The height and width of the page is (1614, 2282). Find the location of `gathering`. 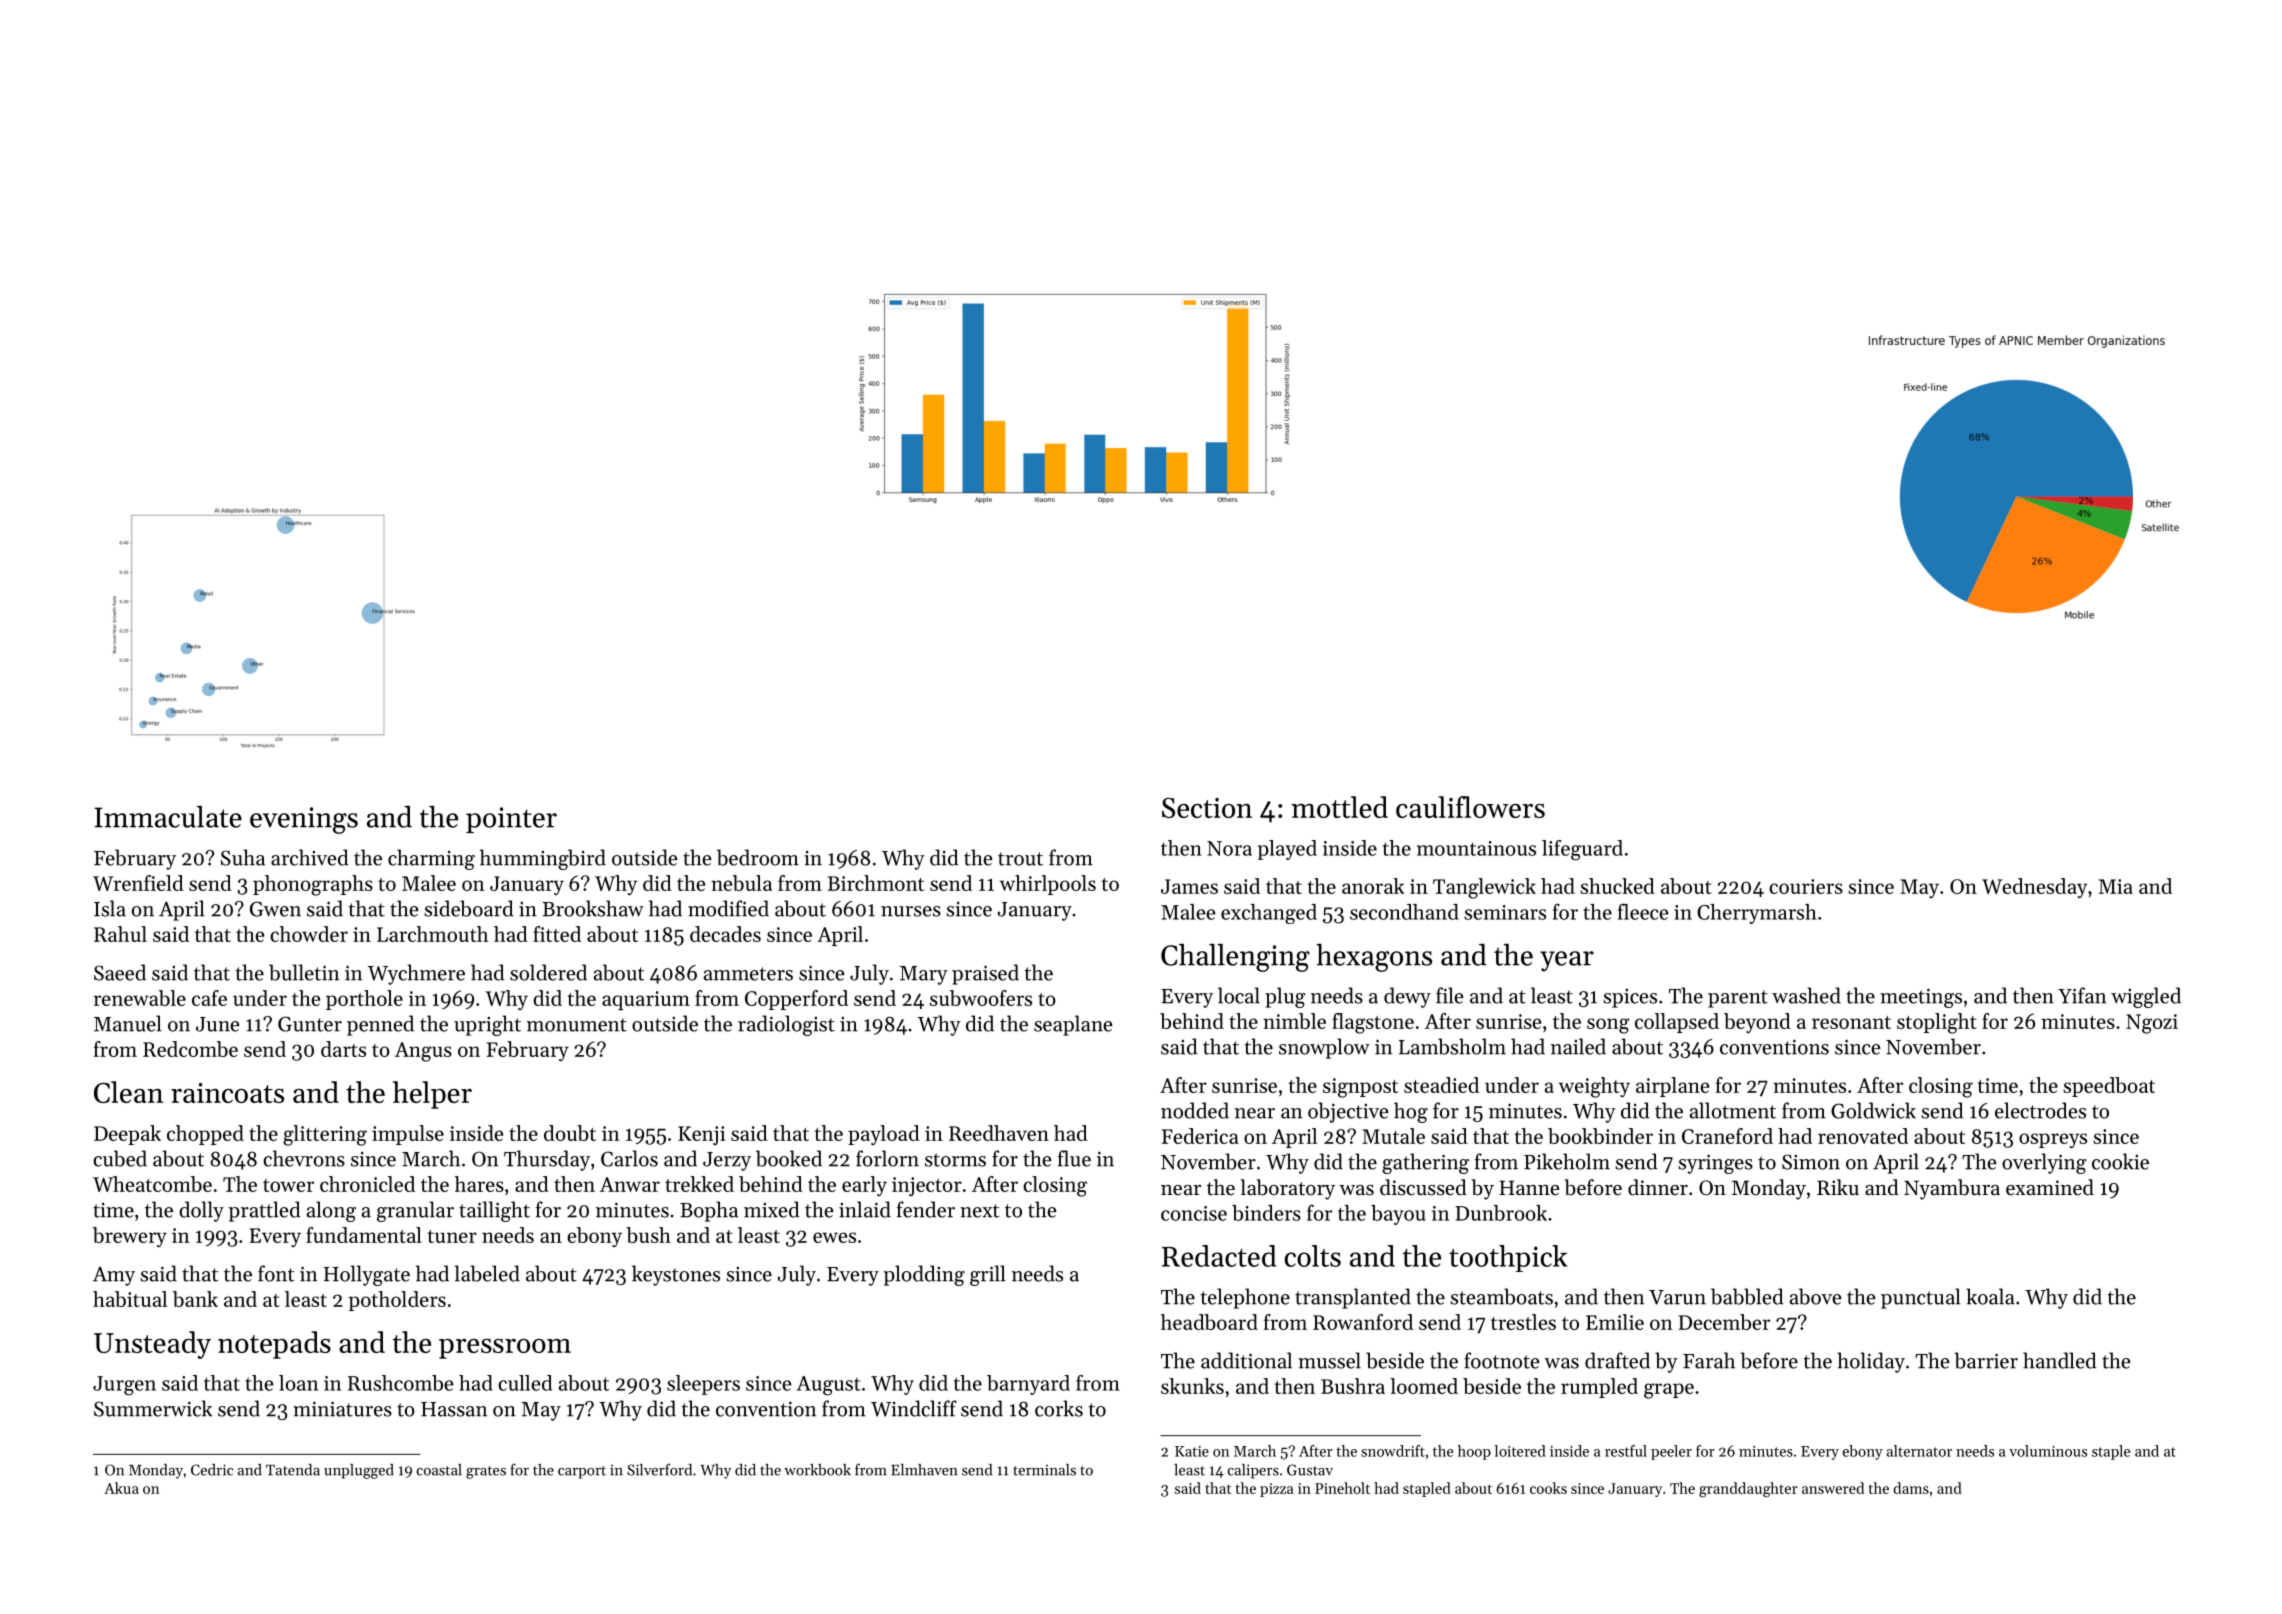

gathering is located at coordinates (1425, 1163).
